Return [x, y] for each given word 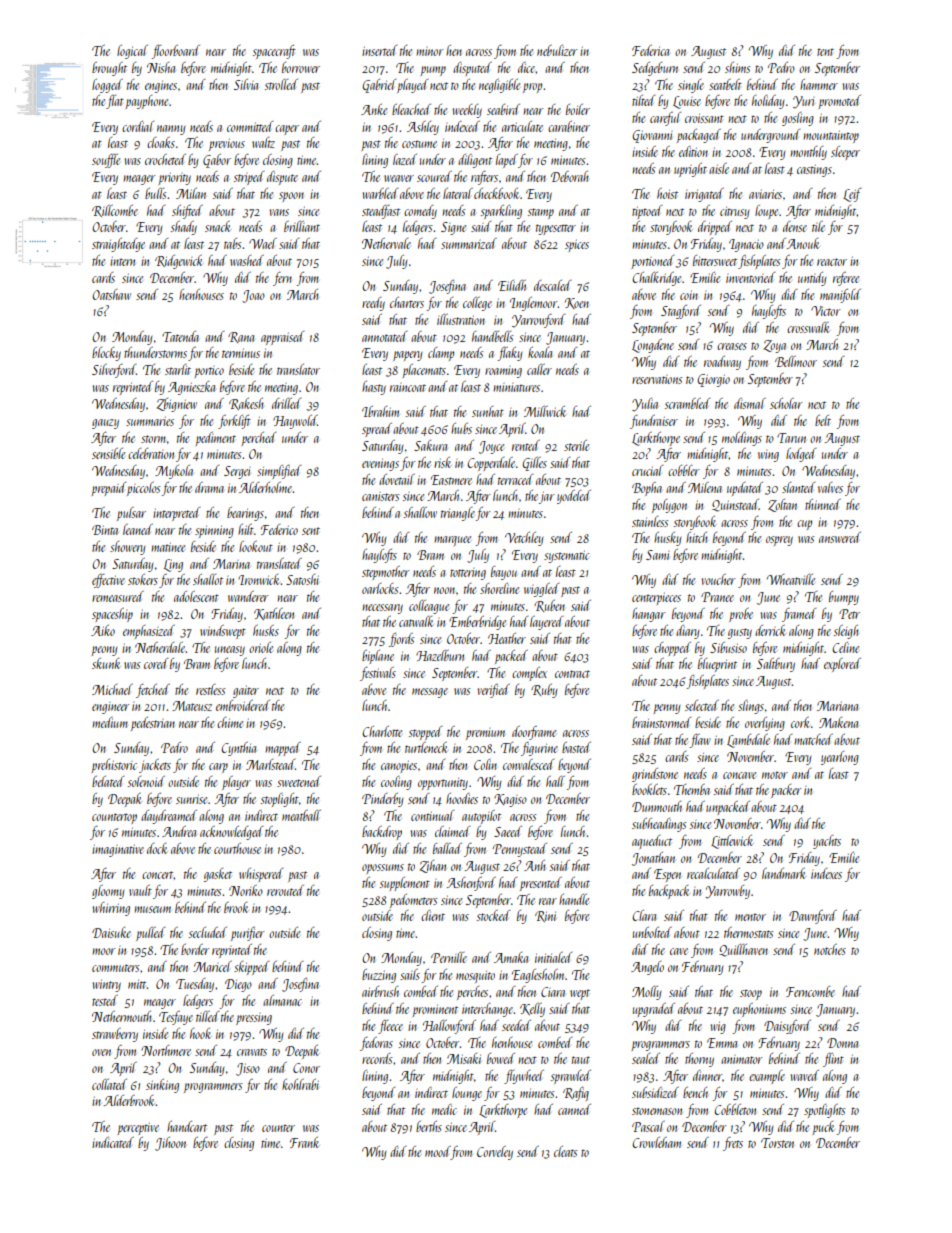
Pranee [717, 597]
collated [109, 1084]
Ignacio [746, 245]
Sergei [237, 472]
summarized [469, 243]
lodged [801, 455]
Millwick [545, 411]
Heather [507, 638]
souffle [106, 161]
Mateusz [192, 706]
